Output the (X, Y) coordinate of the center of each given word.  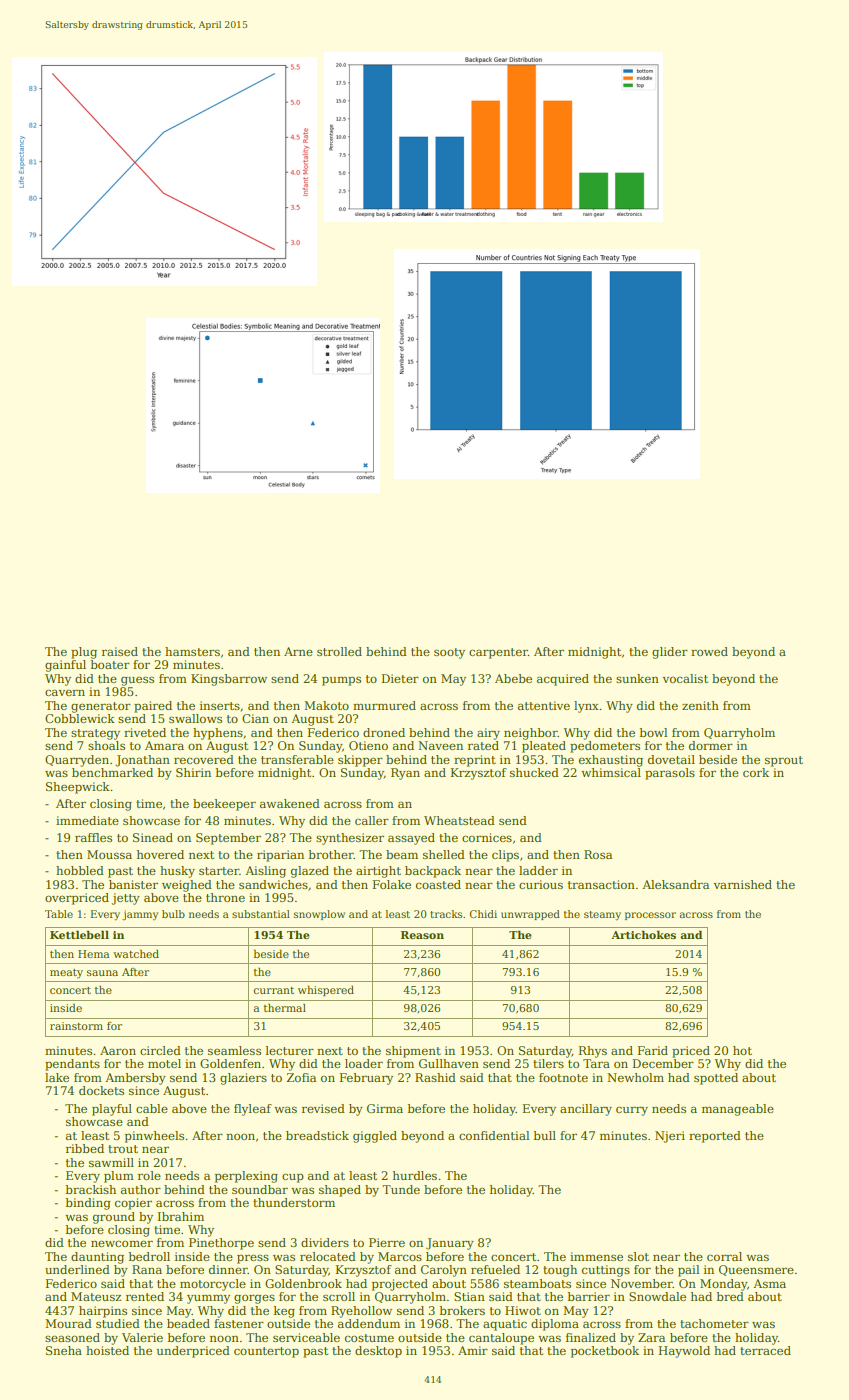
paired (153, 707)
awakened (290, 803)
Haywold (684, 1352)
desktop (378, 1352)
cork (756, 772)
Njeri (670, 1137)
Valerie (142, 1337)
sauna (102, 973)
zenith (700, 705)
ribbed (85, 1148)
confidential (494, 1135)
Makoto (326, 705)
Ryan (405, 774)
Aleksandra (675, 884)
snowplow (319, 915)
